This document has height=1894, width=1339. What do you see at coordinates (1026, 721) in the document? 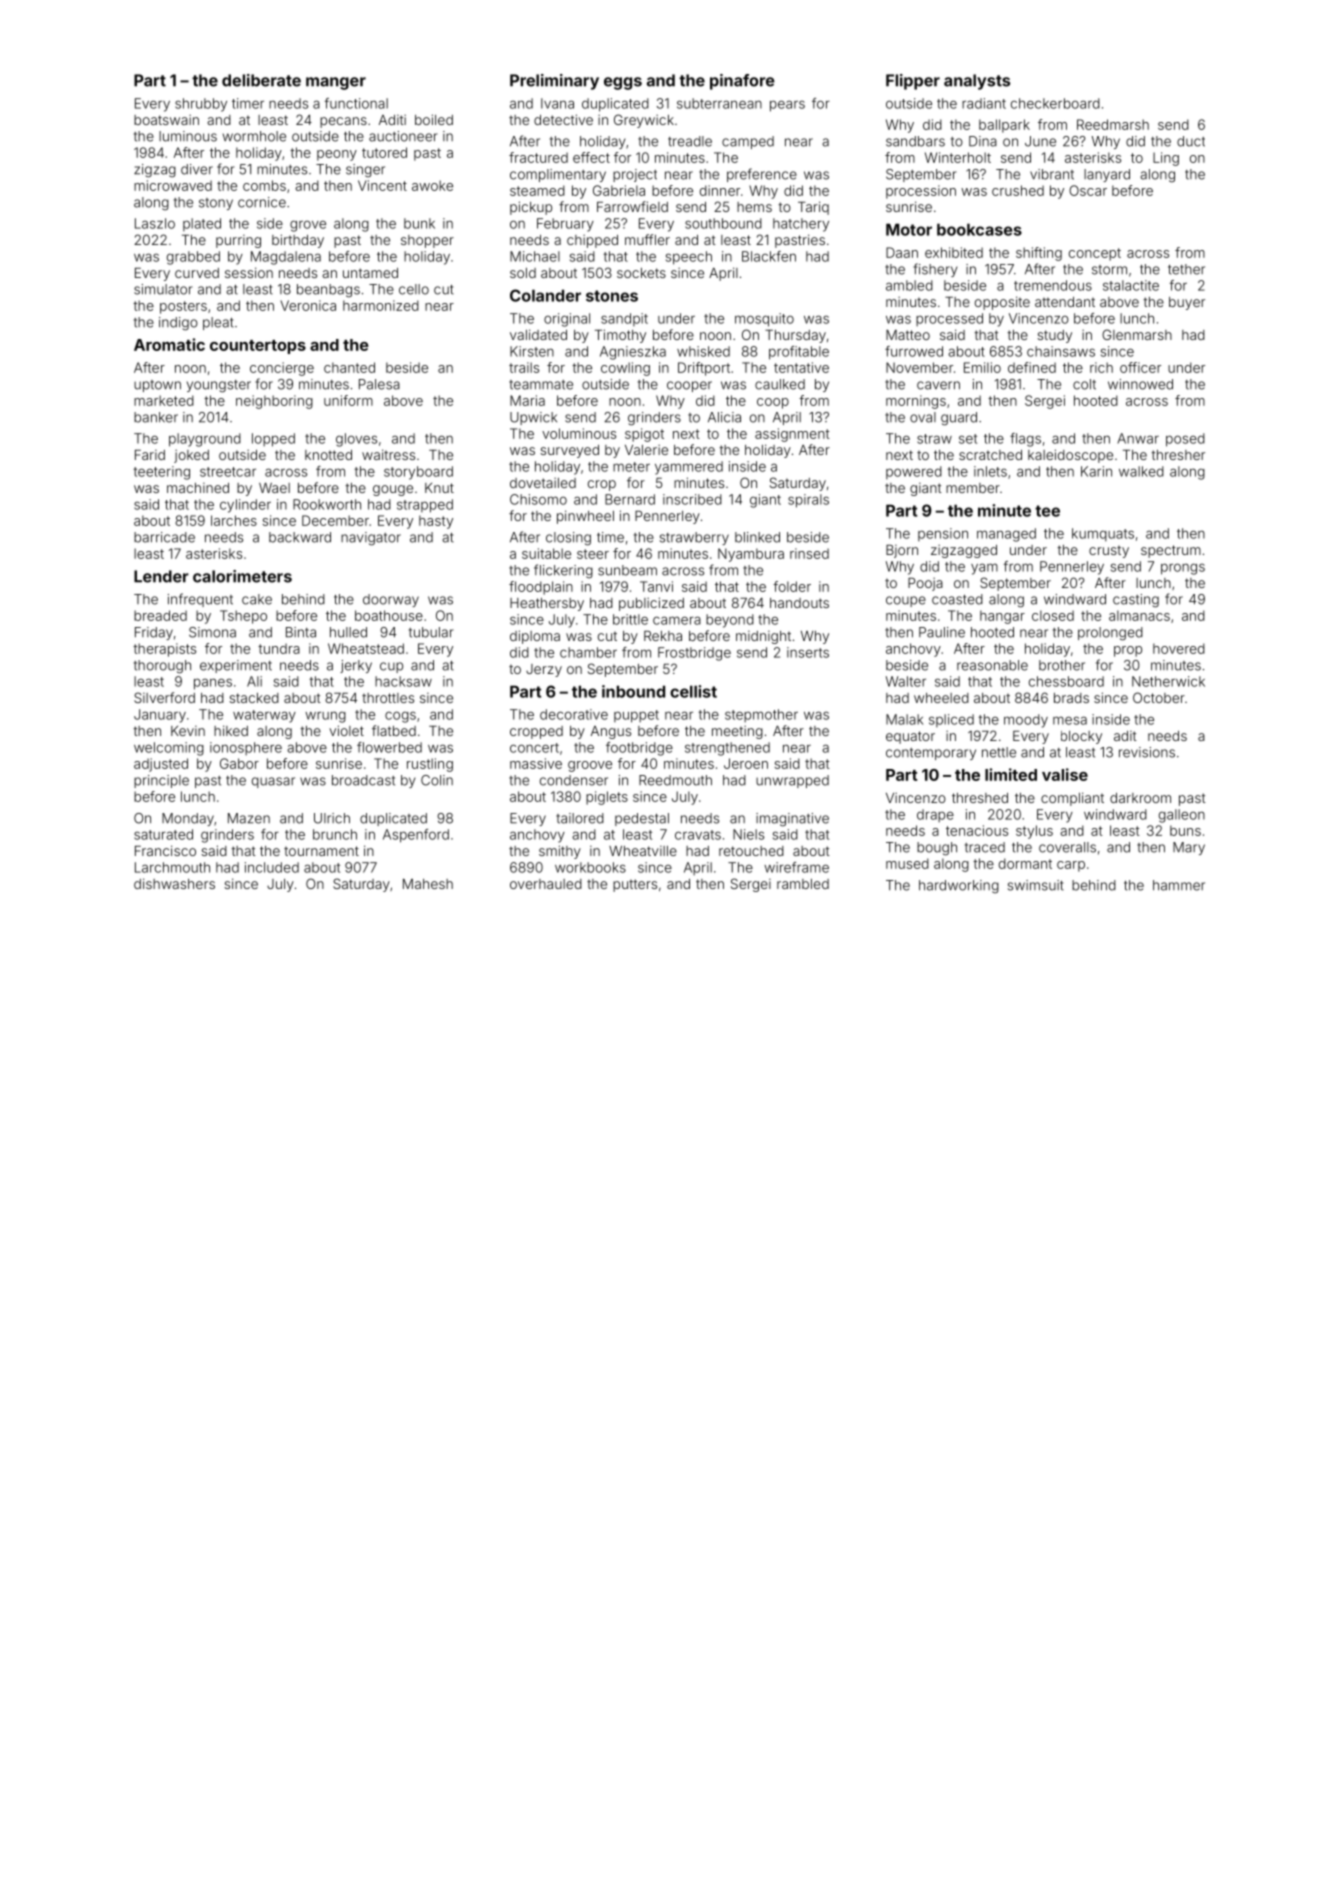
I see `moody` at bounding box center [1026, 721].
